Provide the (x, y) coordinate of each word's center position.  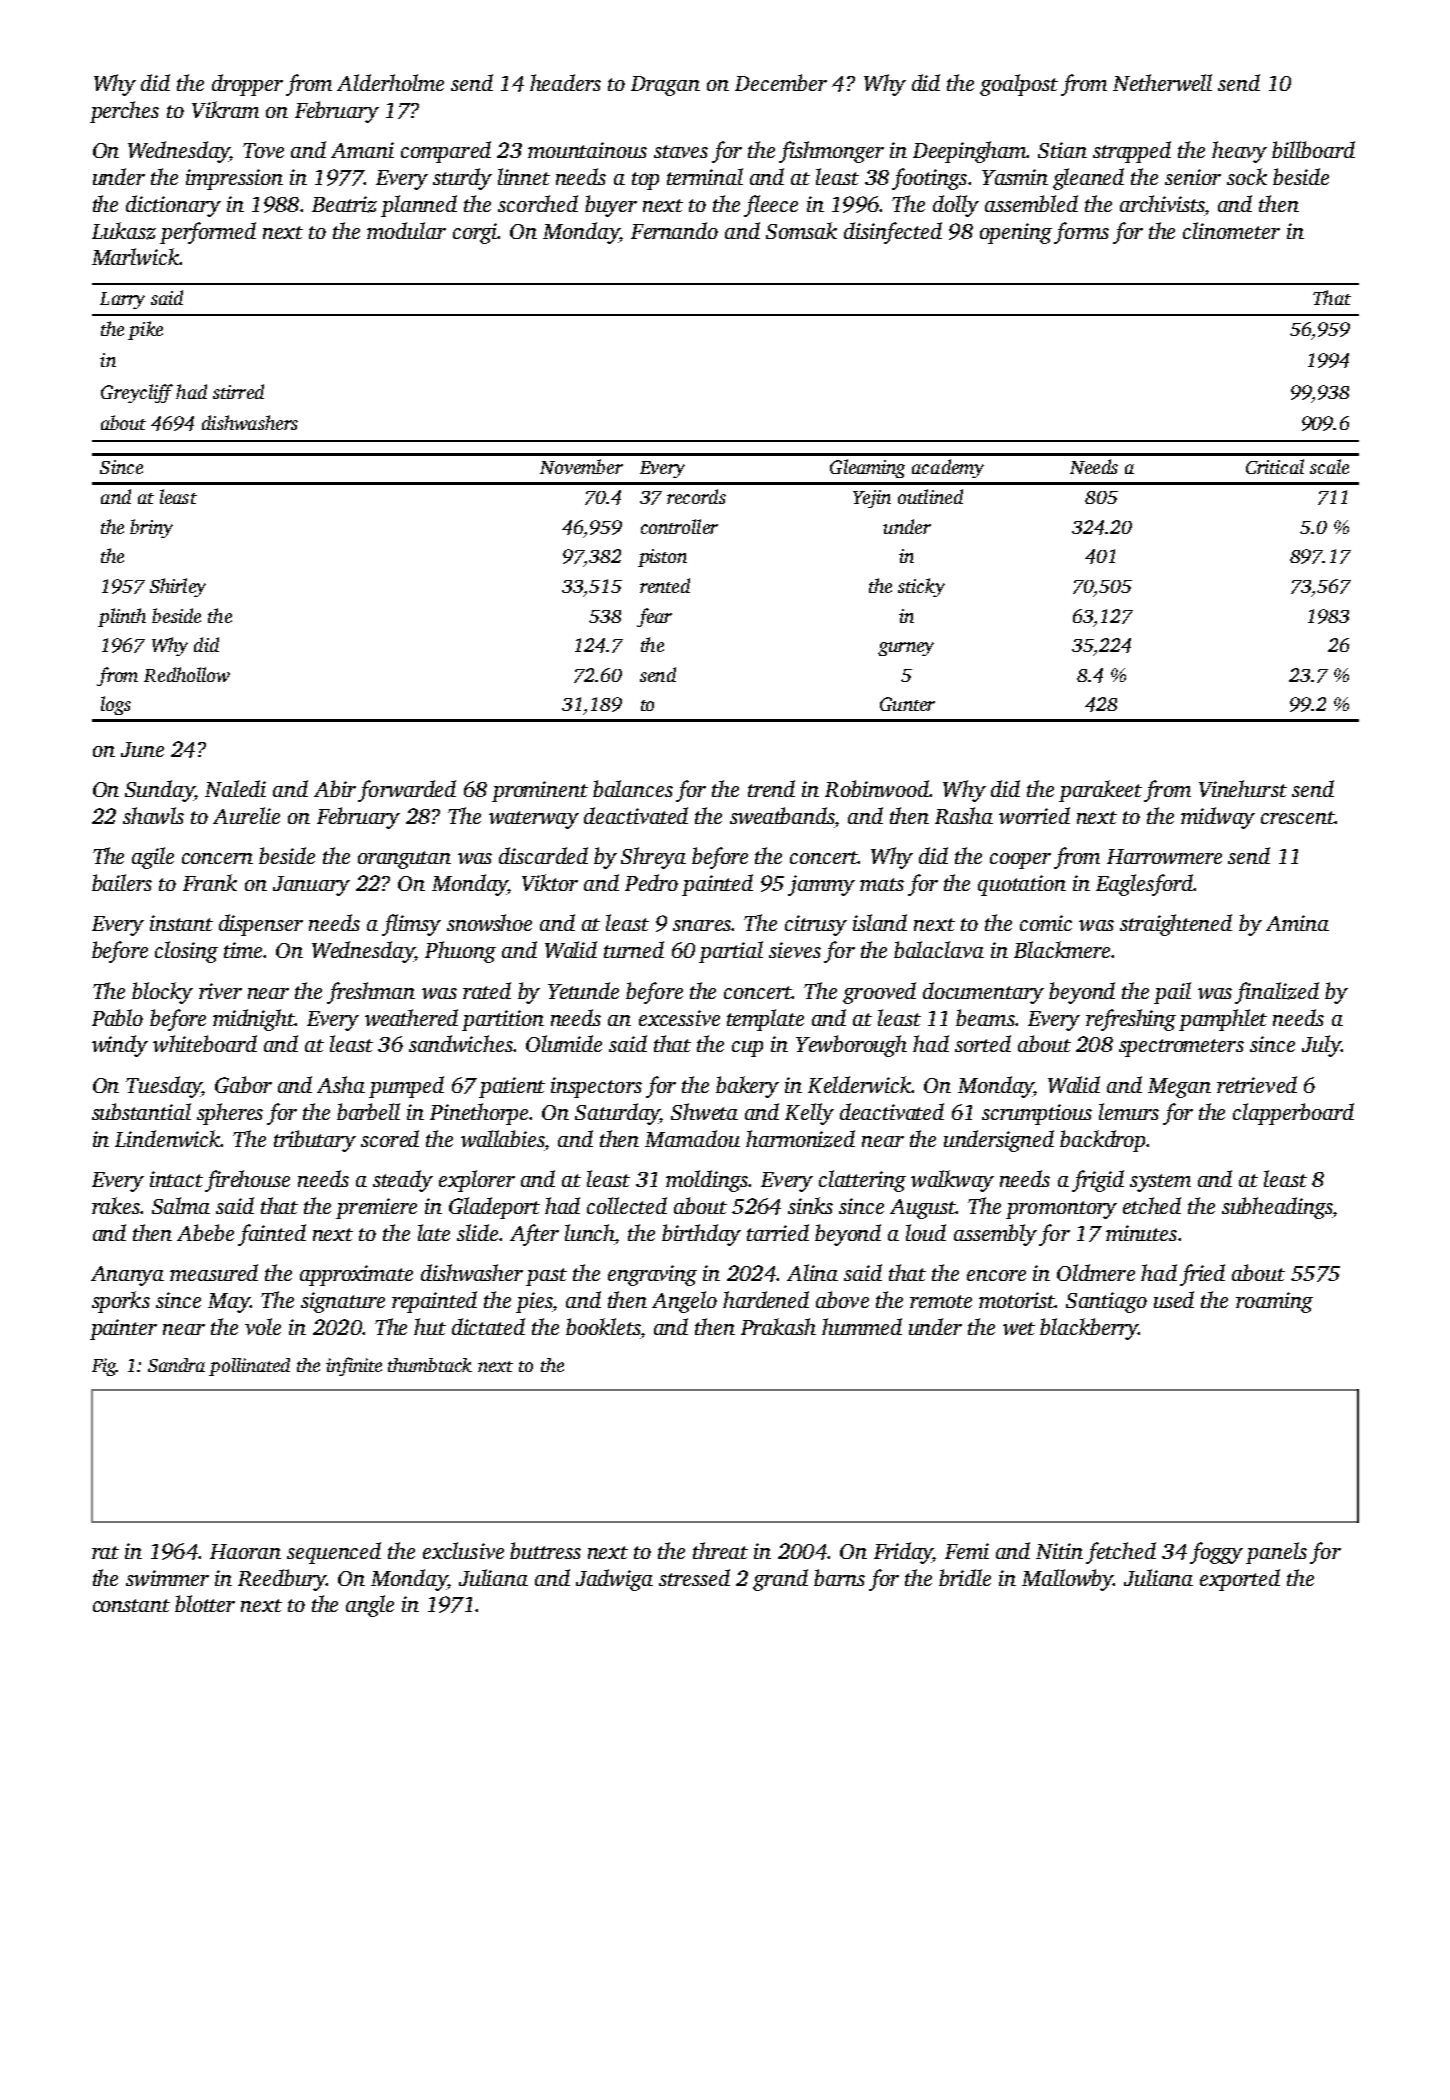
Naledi (235, 788)
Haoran (245, 1551)
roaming (1274, 1302)
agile (153, 858)
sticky (921, 587)
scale (1329, 466)
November (581, 466)
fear (654, 617)
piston (662, 558)
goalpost (1019, 85)
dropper (247, 85)
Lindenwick (167, 1138)
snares (702, 925)
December (781, 82)
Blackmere (1062, 949)
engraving (652, 1275)
